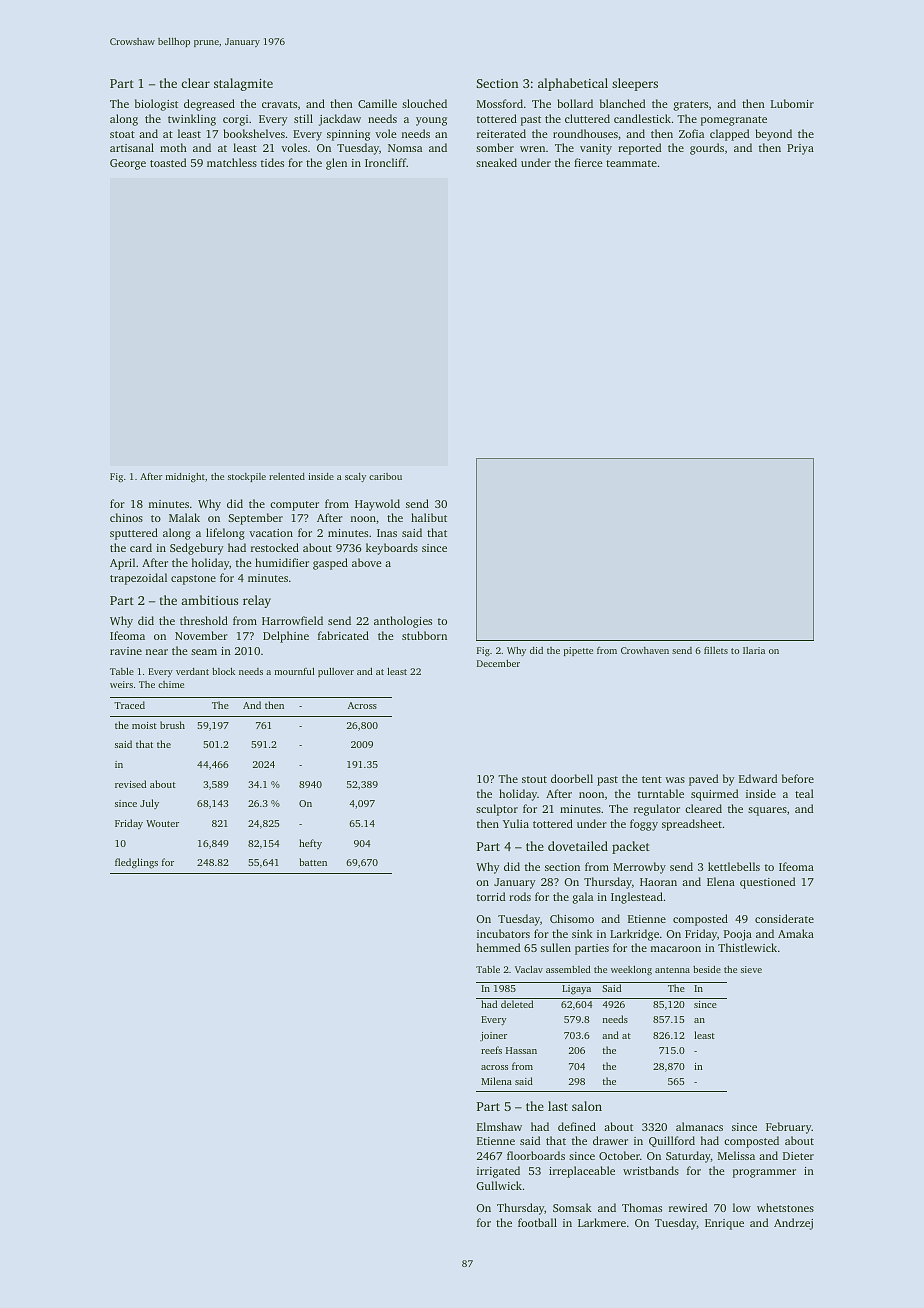 The image size is (924, 1308). Describe the element at coordinates (587, 1106) in the screenshot. I see `salon` at that location.
